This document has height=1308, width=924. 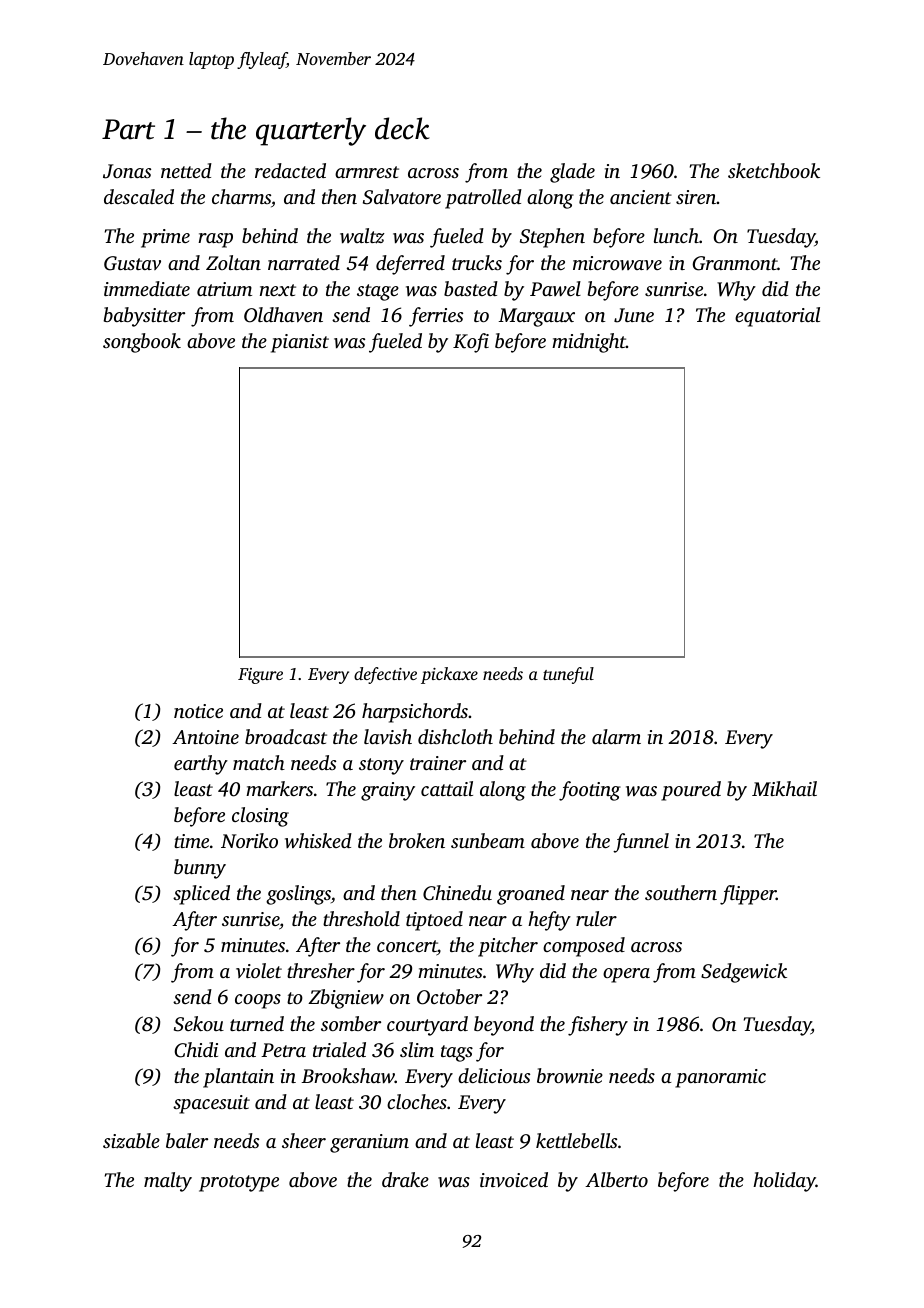 What do you see at coordinates (196, 1050) in the document?
I see `Chidi` at bounding box center [196, 1050].
